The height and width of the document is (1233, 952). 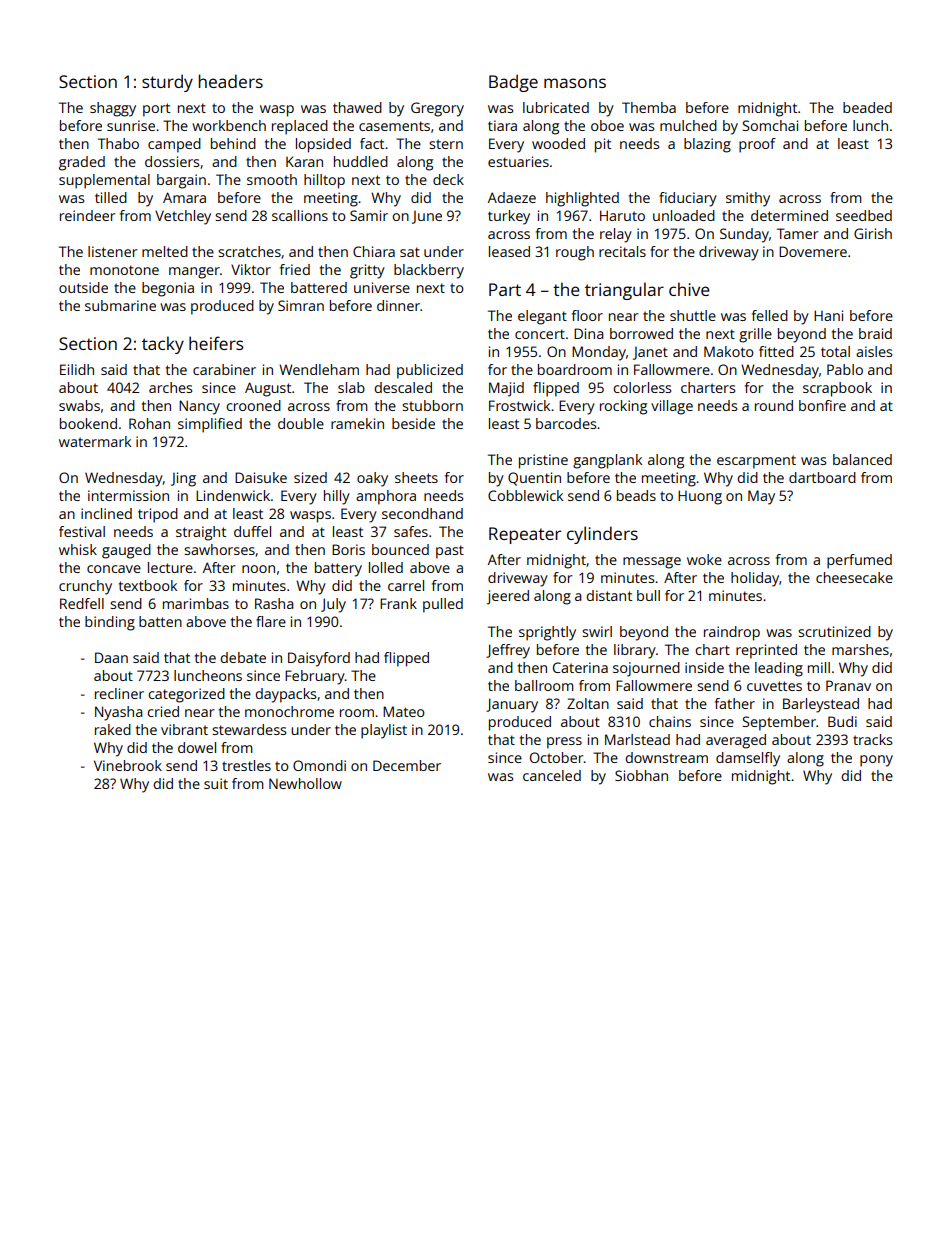 What do you see at coordinates (429, 271) in the document?
I see `blackberry` at bounding box center [429, 271].
